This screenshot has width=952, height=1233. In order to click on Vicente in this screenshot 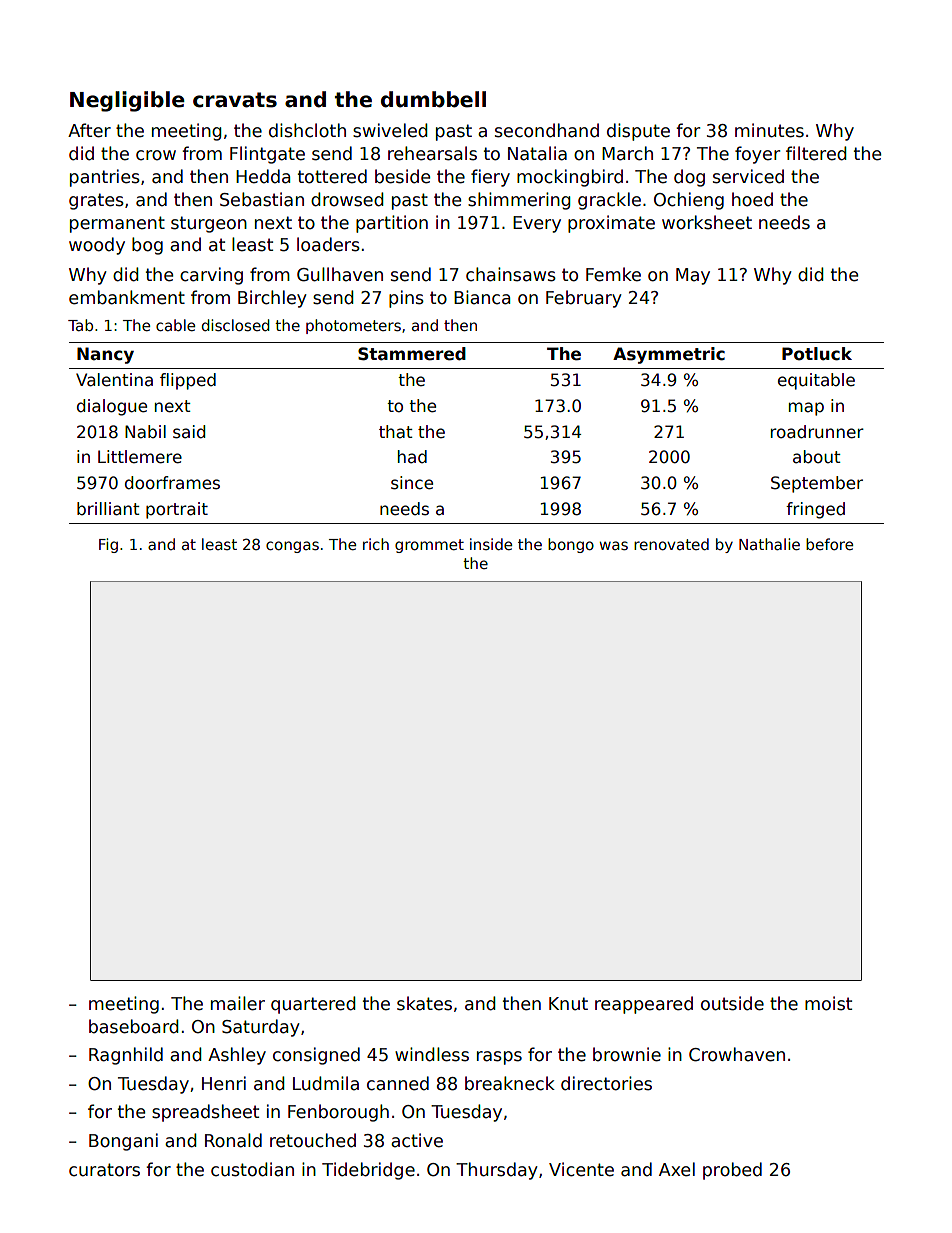, I will do `click(581, 1169)`.
